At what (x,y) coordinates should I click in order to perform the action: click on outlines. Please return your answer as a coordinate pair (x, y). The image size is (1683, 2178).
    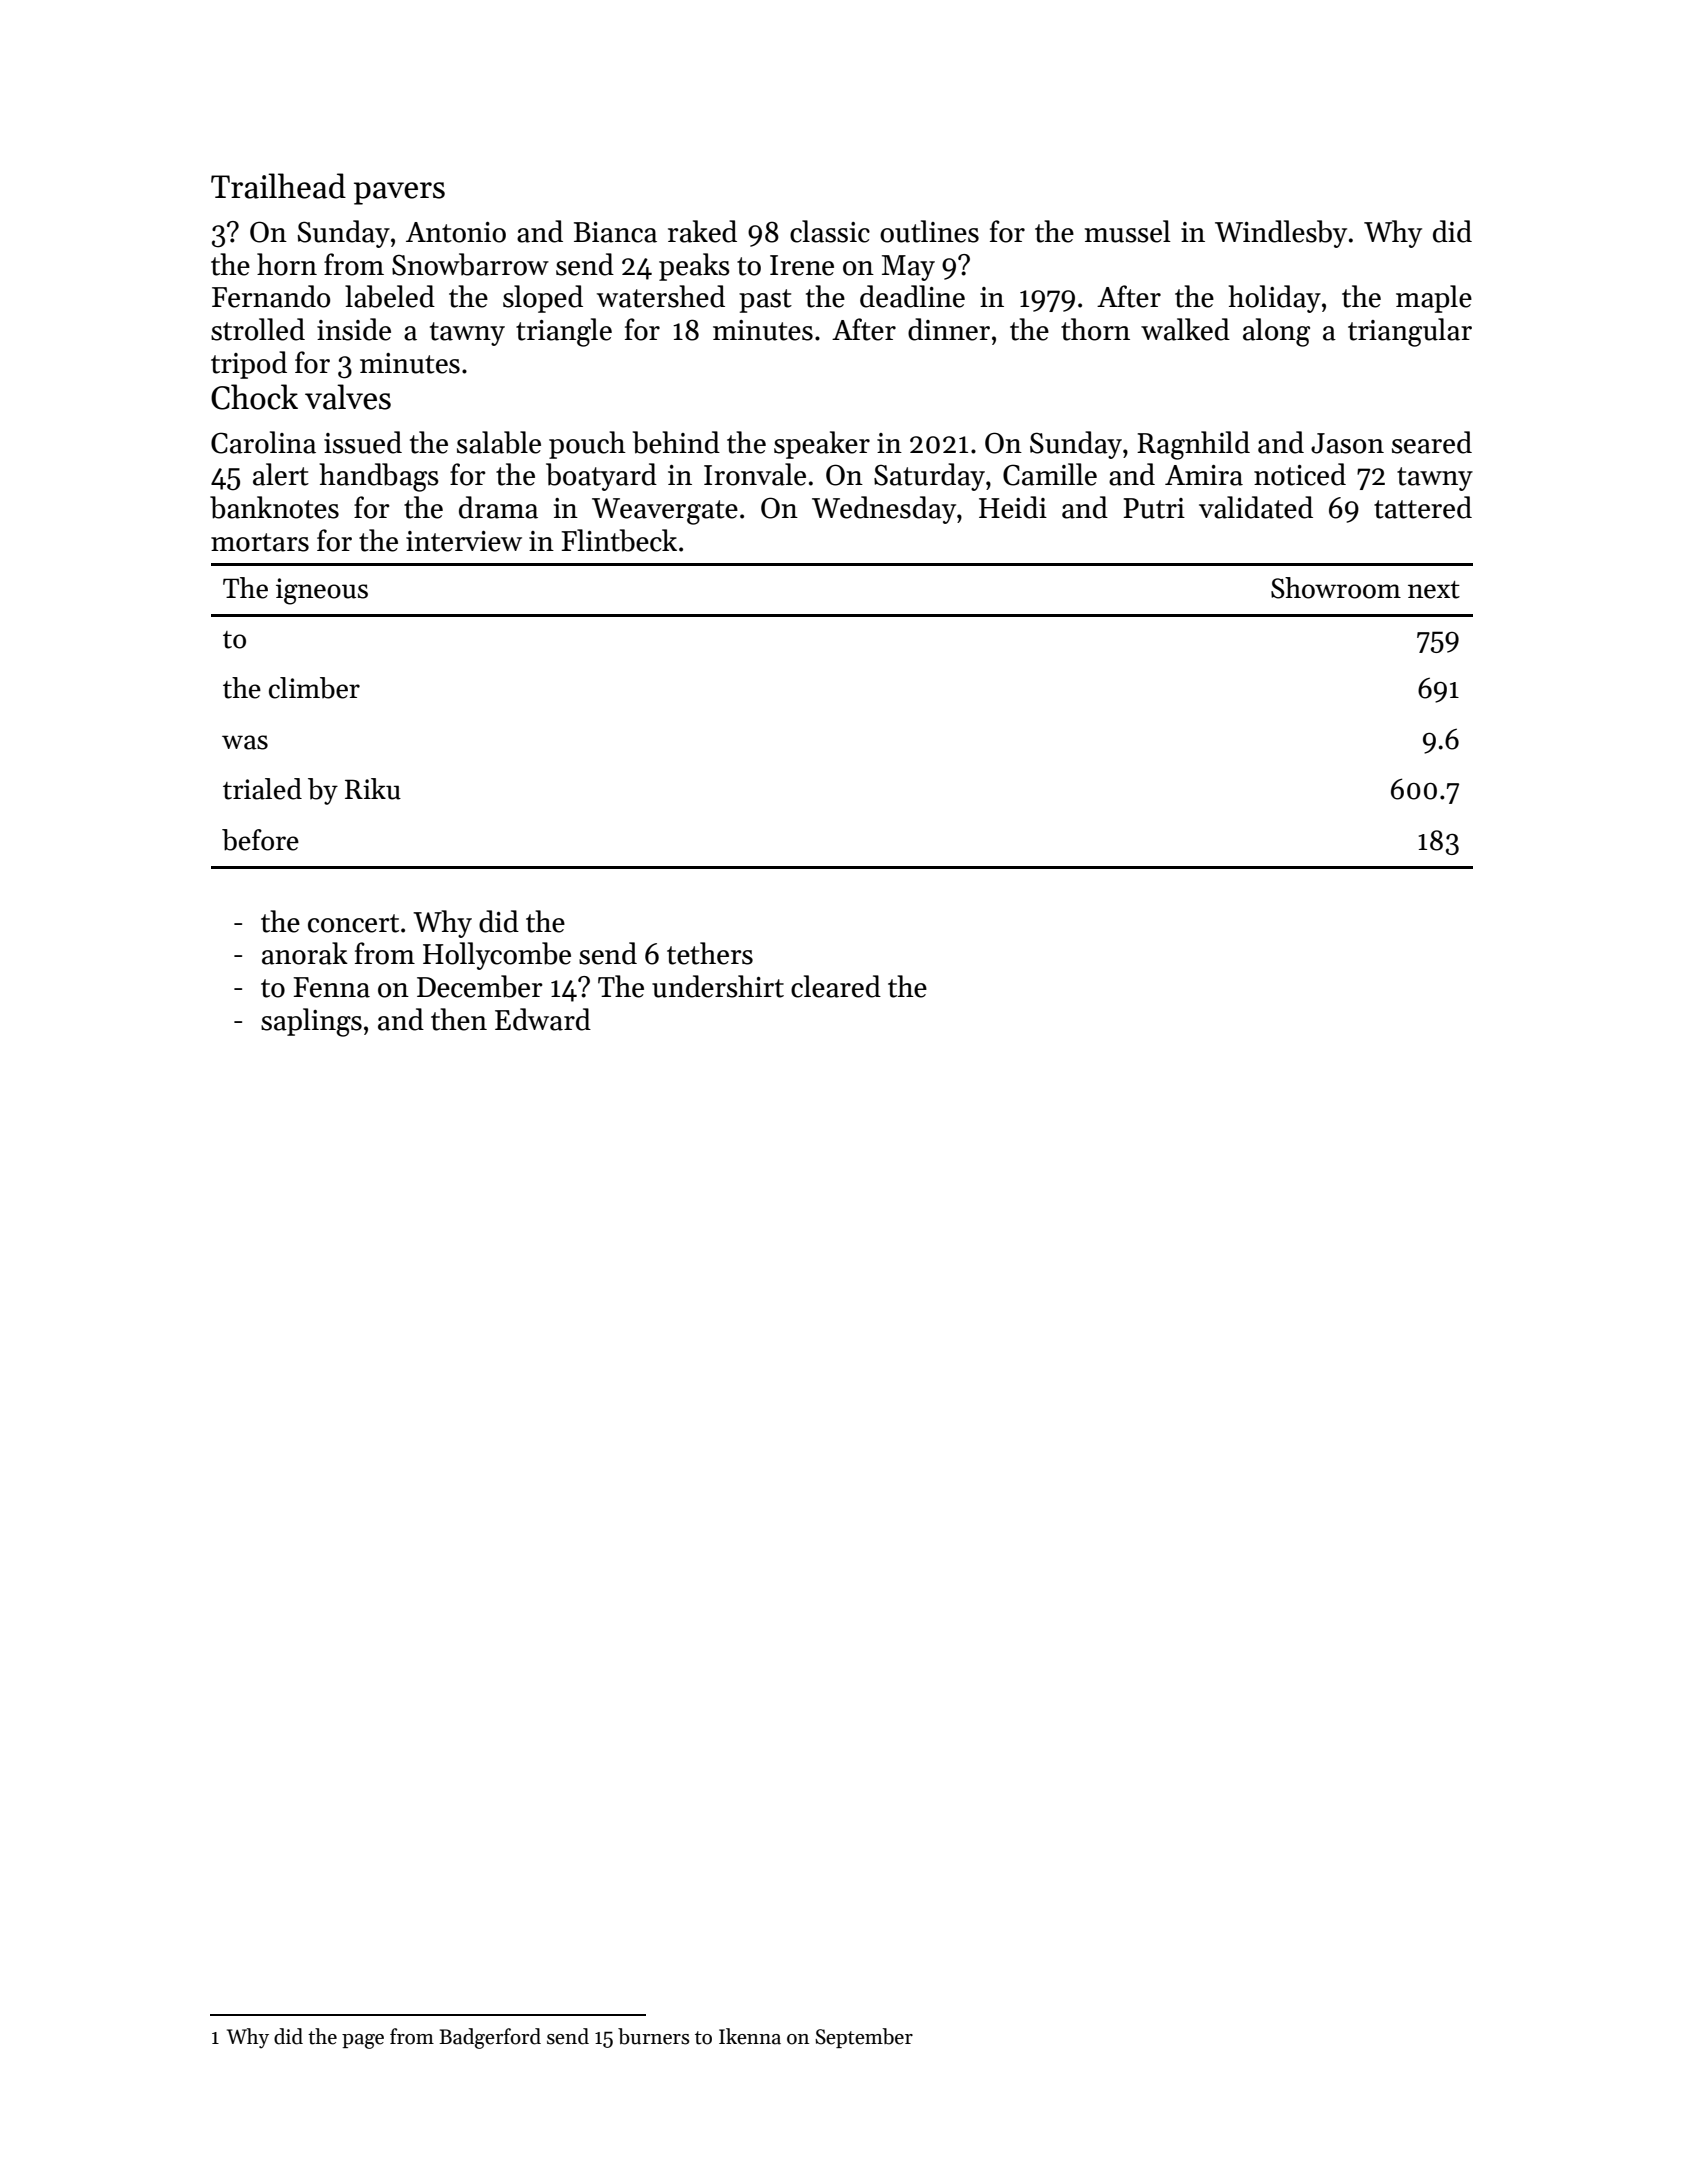
    Looking at the image, I should click on (929, 231).
